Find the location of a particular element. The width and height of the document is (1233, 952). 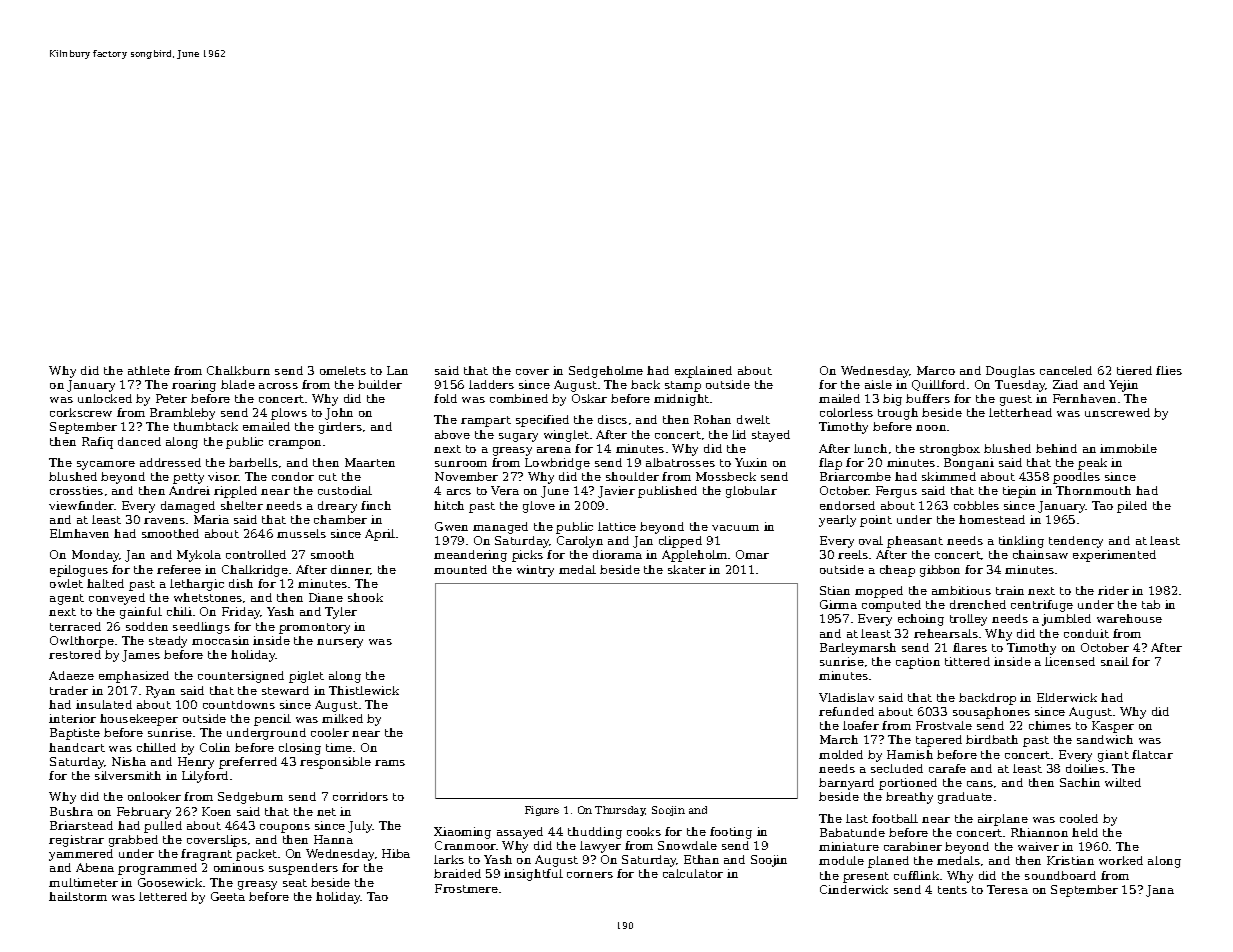

piled is located at coordinates (1132, 507).
